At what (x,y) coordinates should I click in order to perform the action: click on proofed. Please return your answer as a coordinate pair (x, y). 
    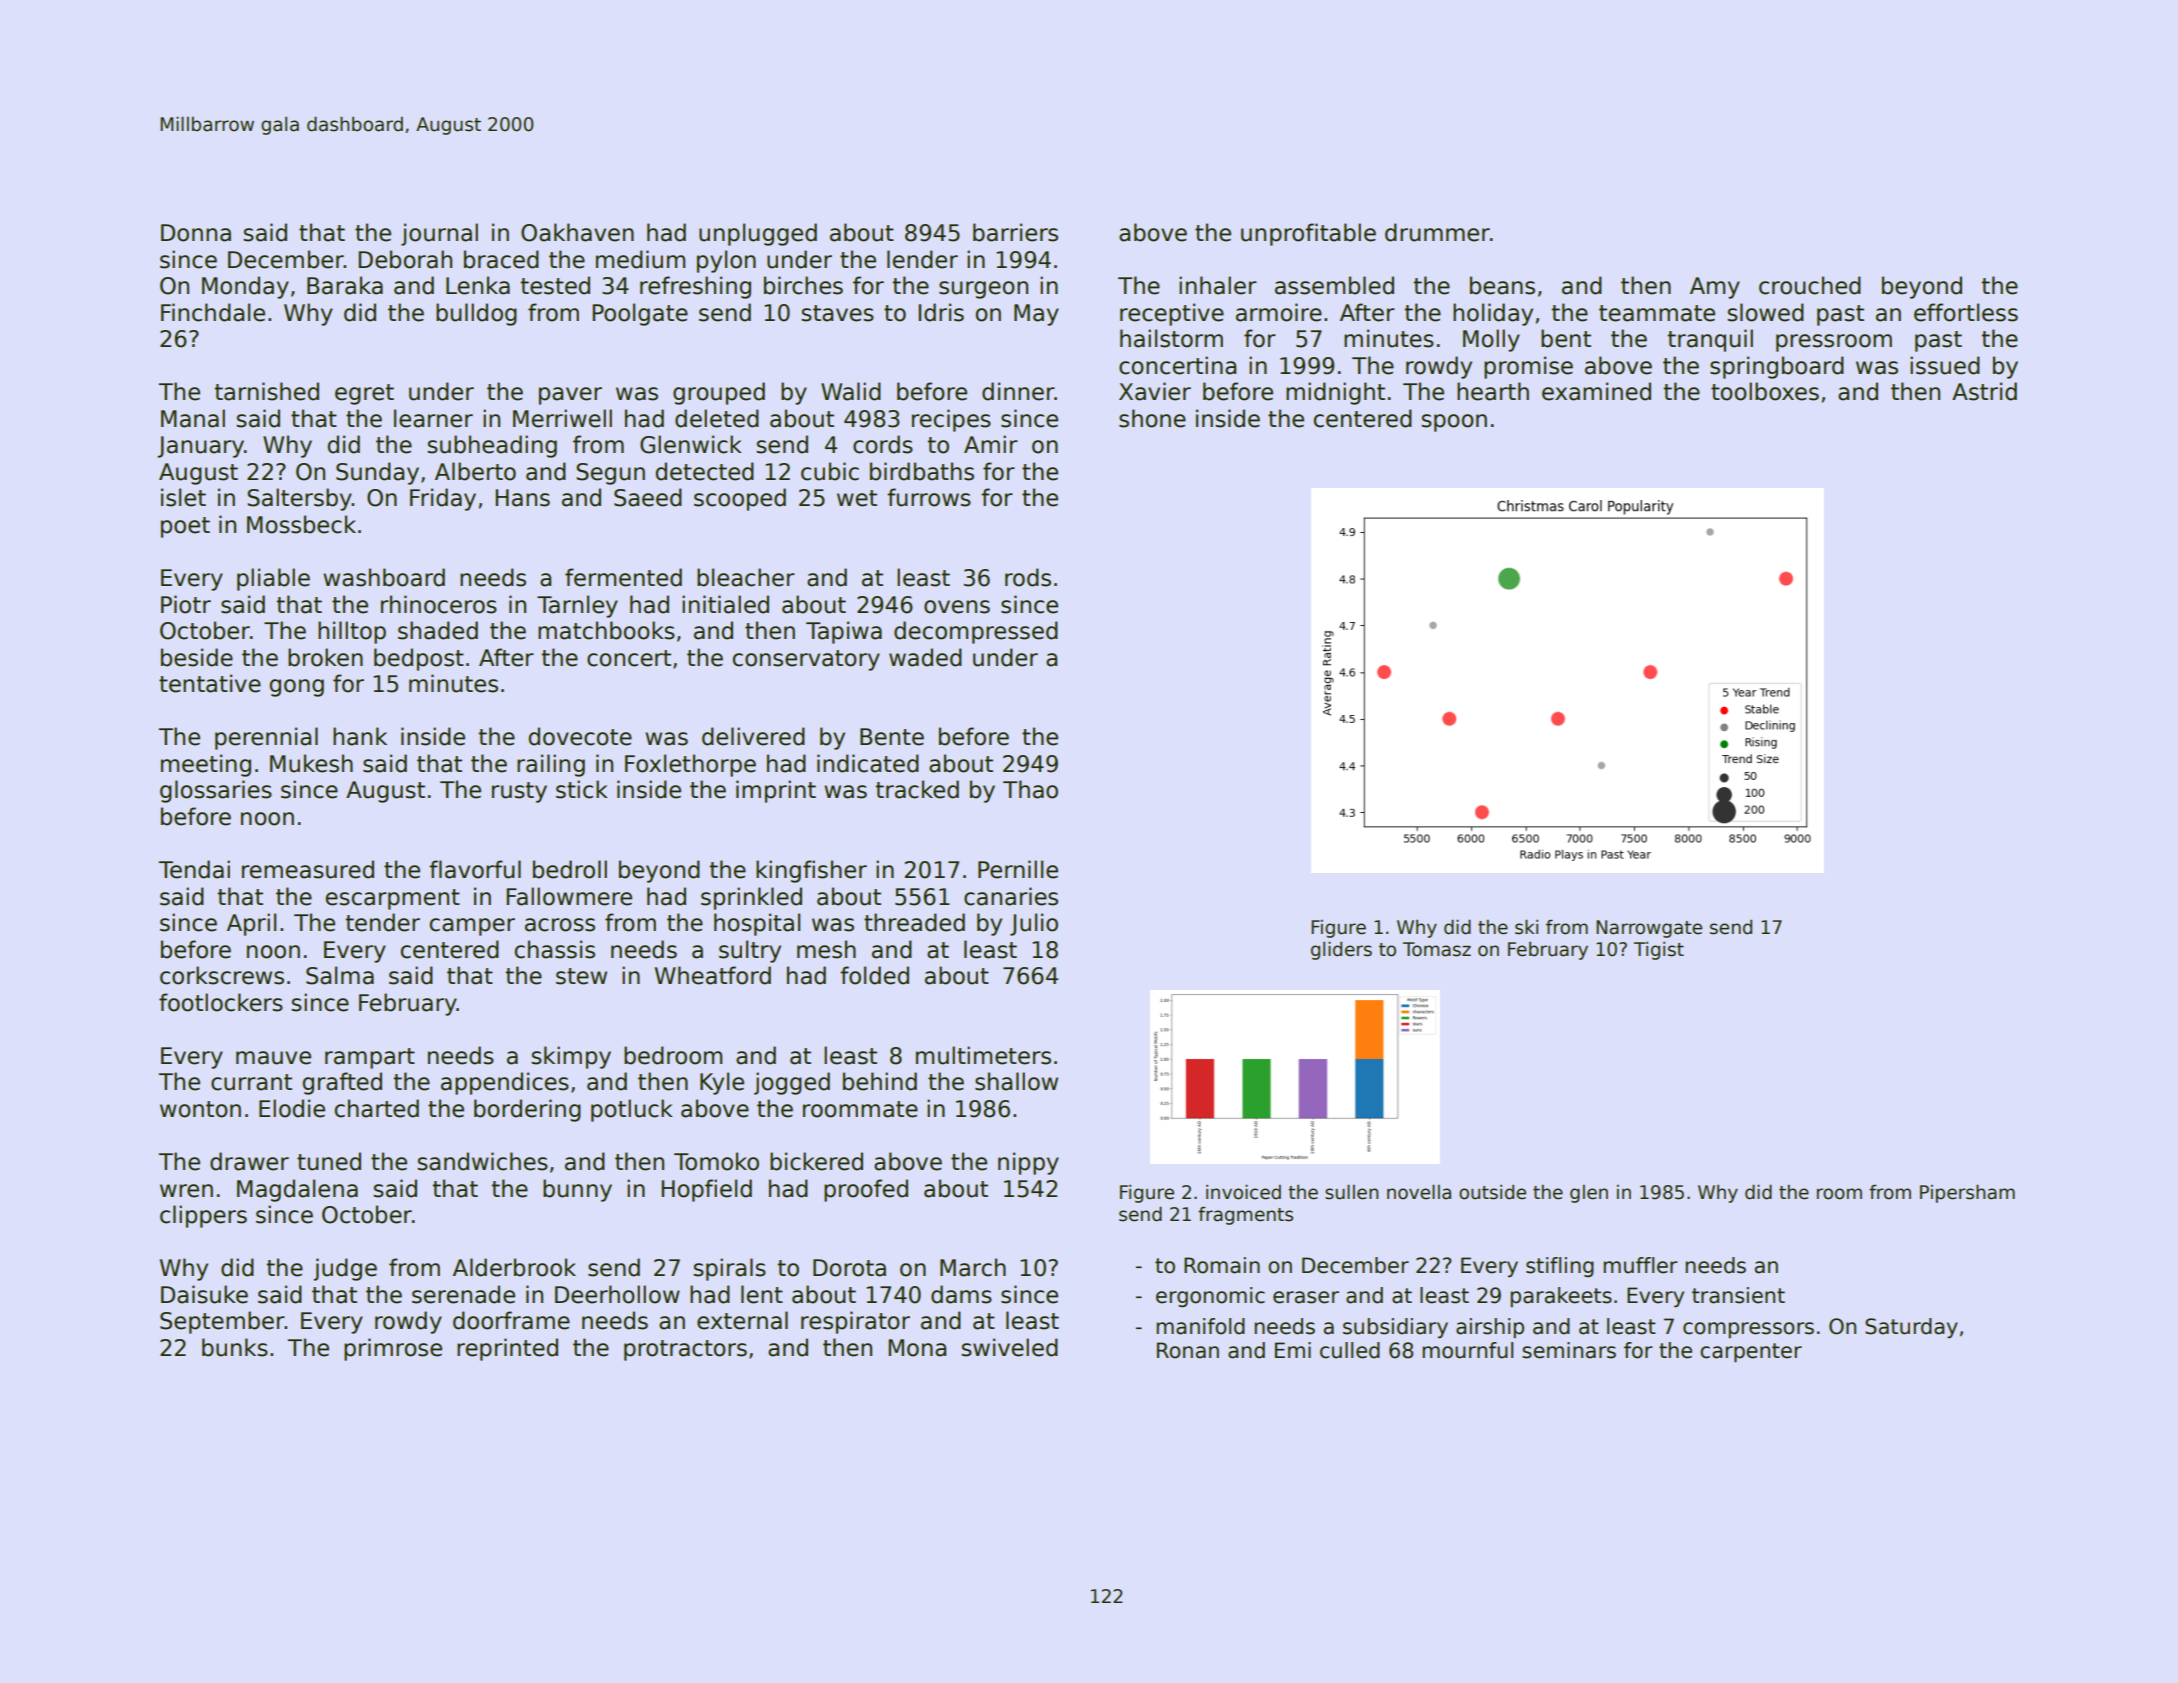
    Looking at the image, I should click on (866, 1190).
